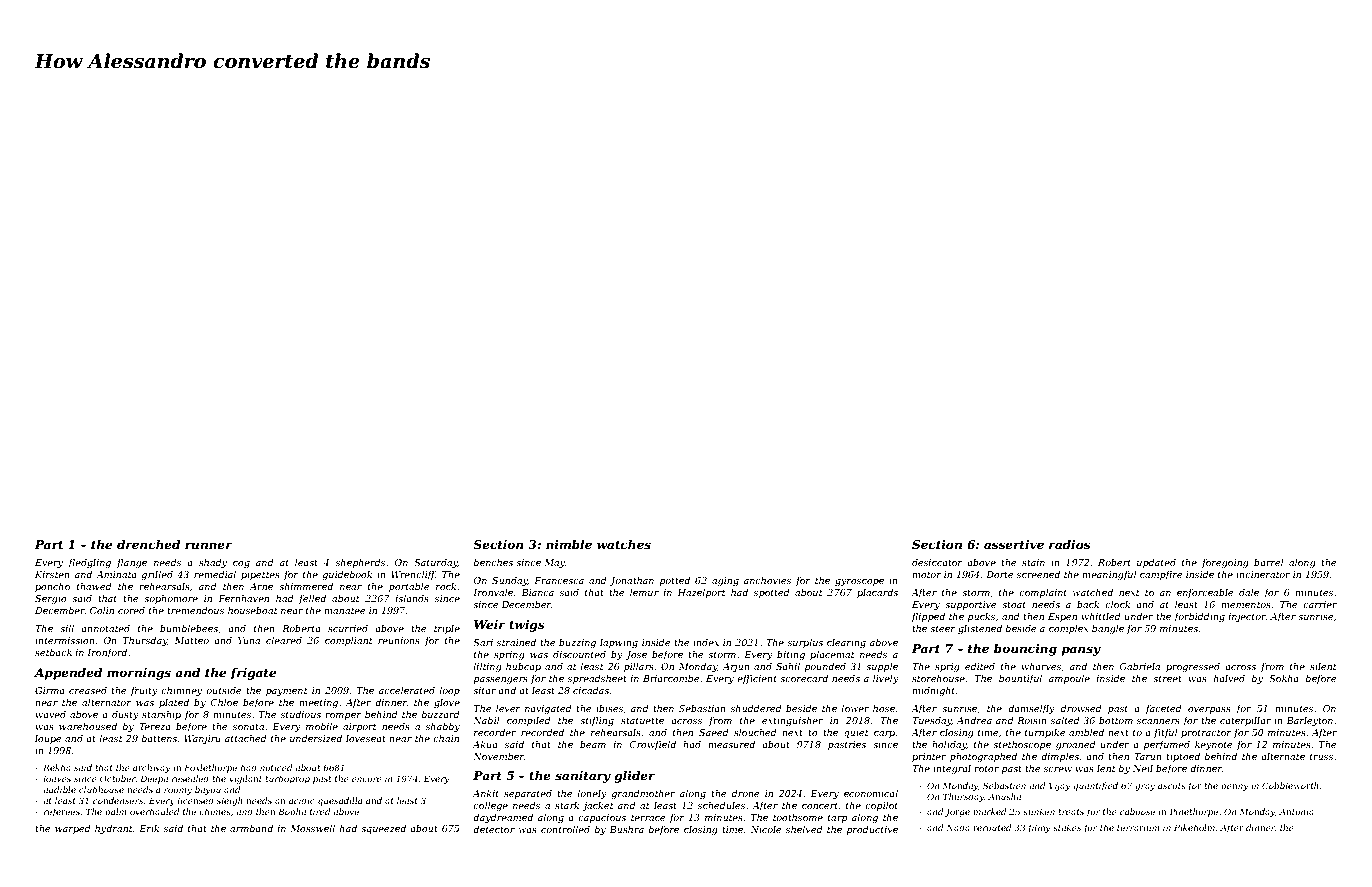  Describe the element at coordinates (287, 691) in the image. I see `payment` at that location.
